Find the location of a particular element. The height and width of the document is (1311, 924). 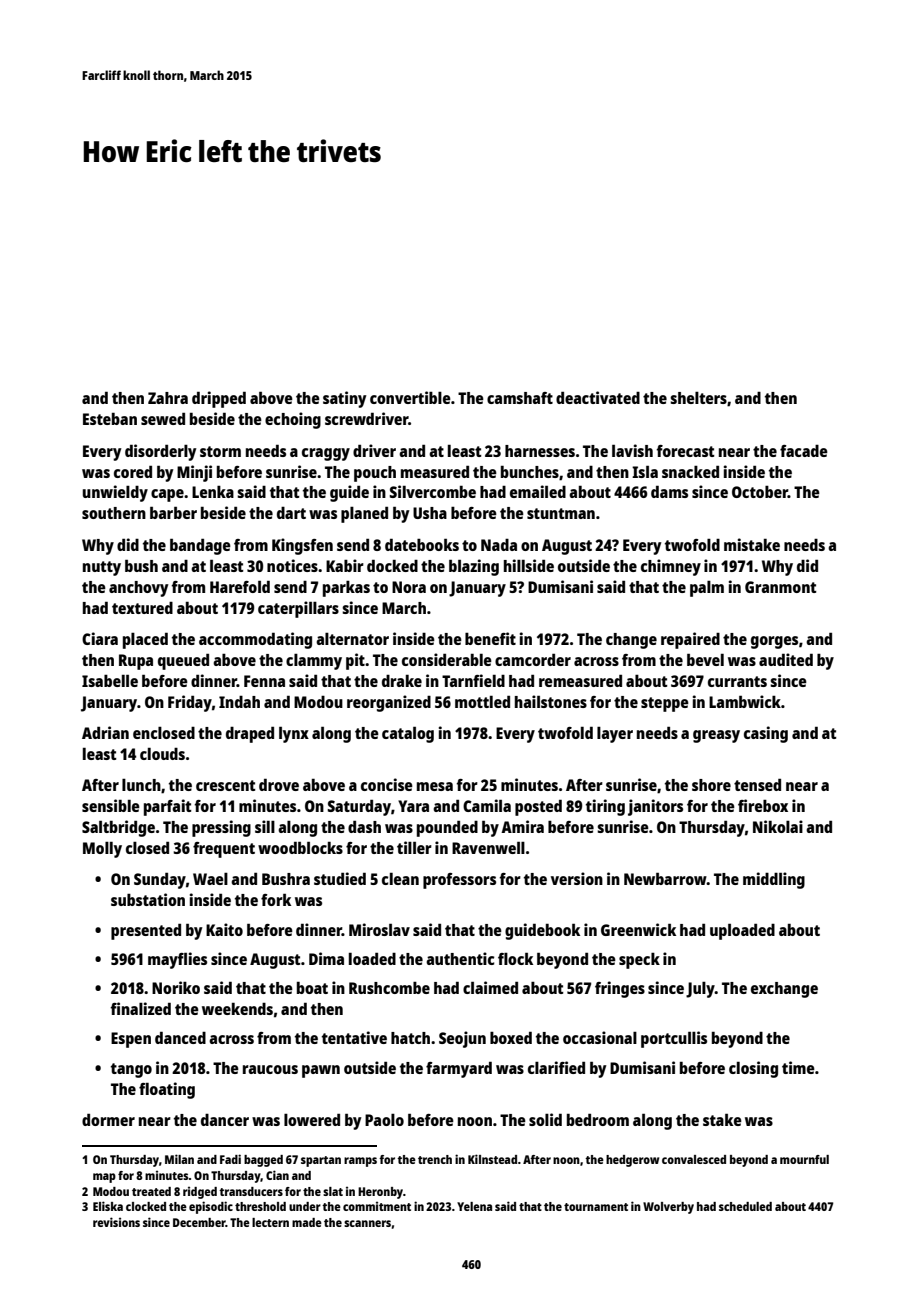

Rushcombe is located at coordinates (389, 988).
